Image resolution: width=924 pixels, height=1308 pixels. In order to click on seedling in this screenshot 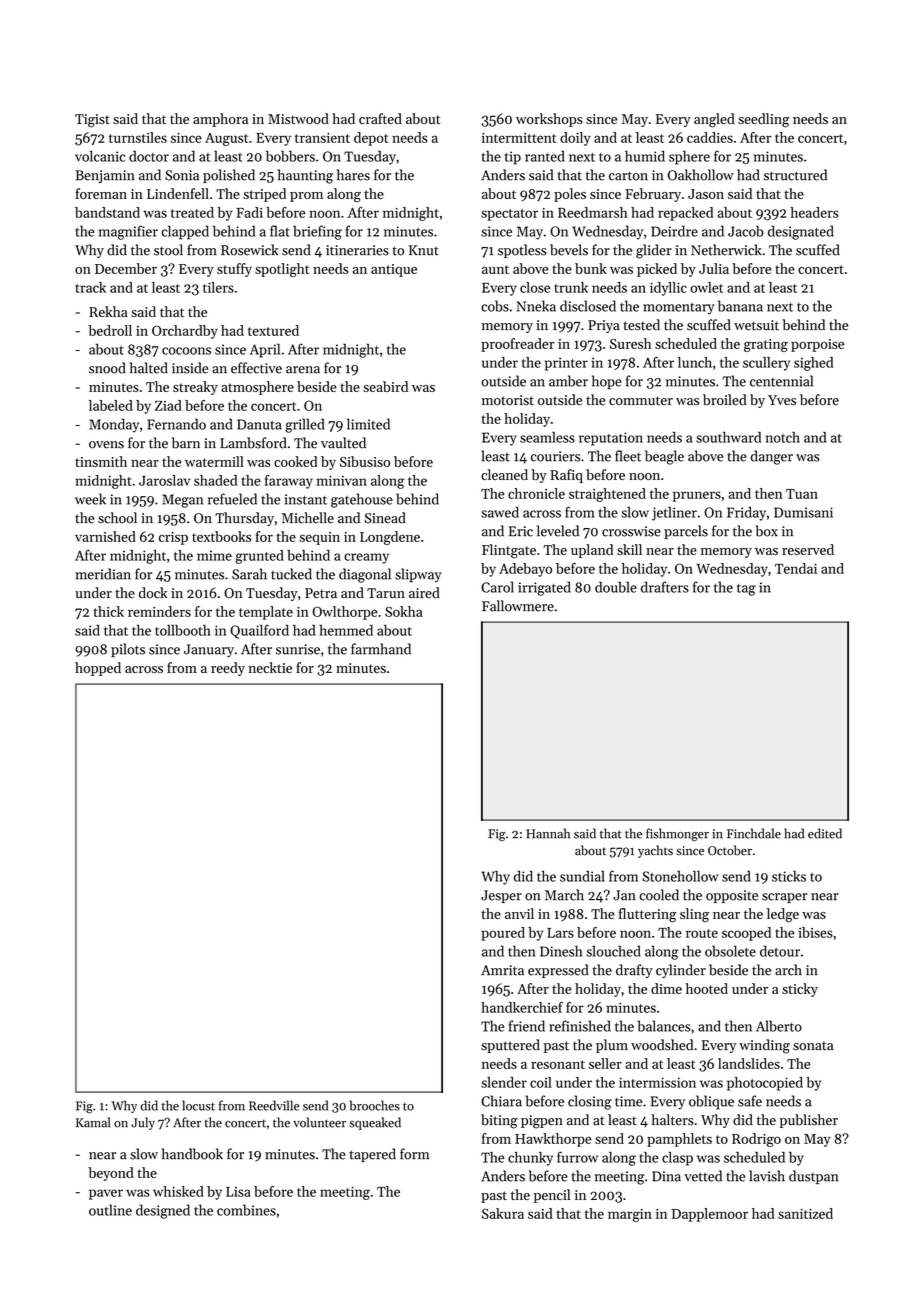, I will do `click(763, 120)`.
